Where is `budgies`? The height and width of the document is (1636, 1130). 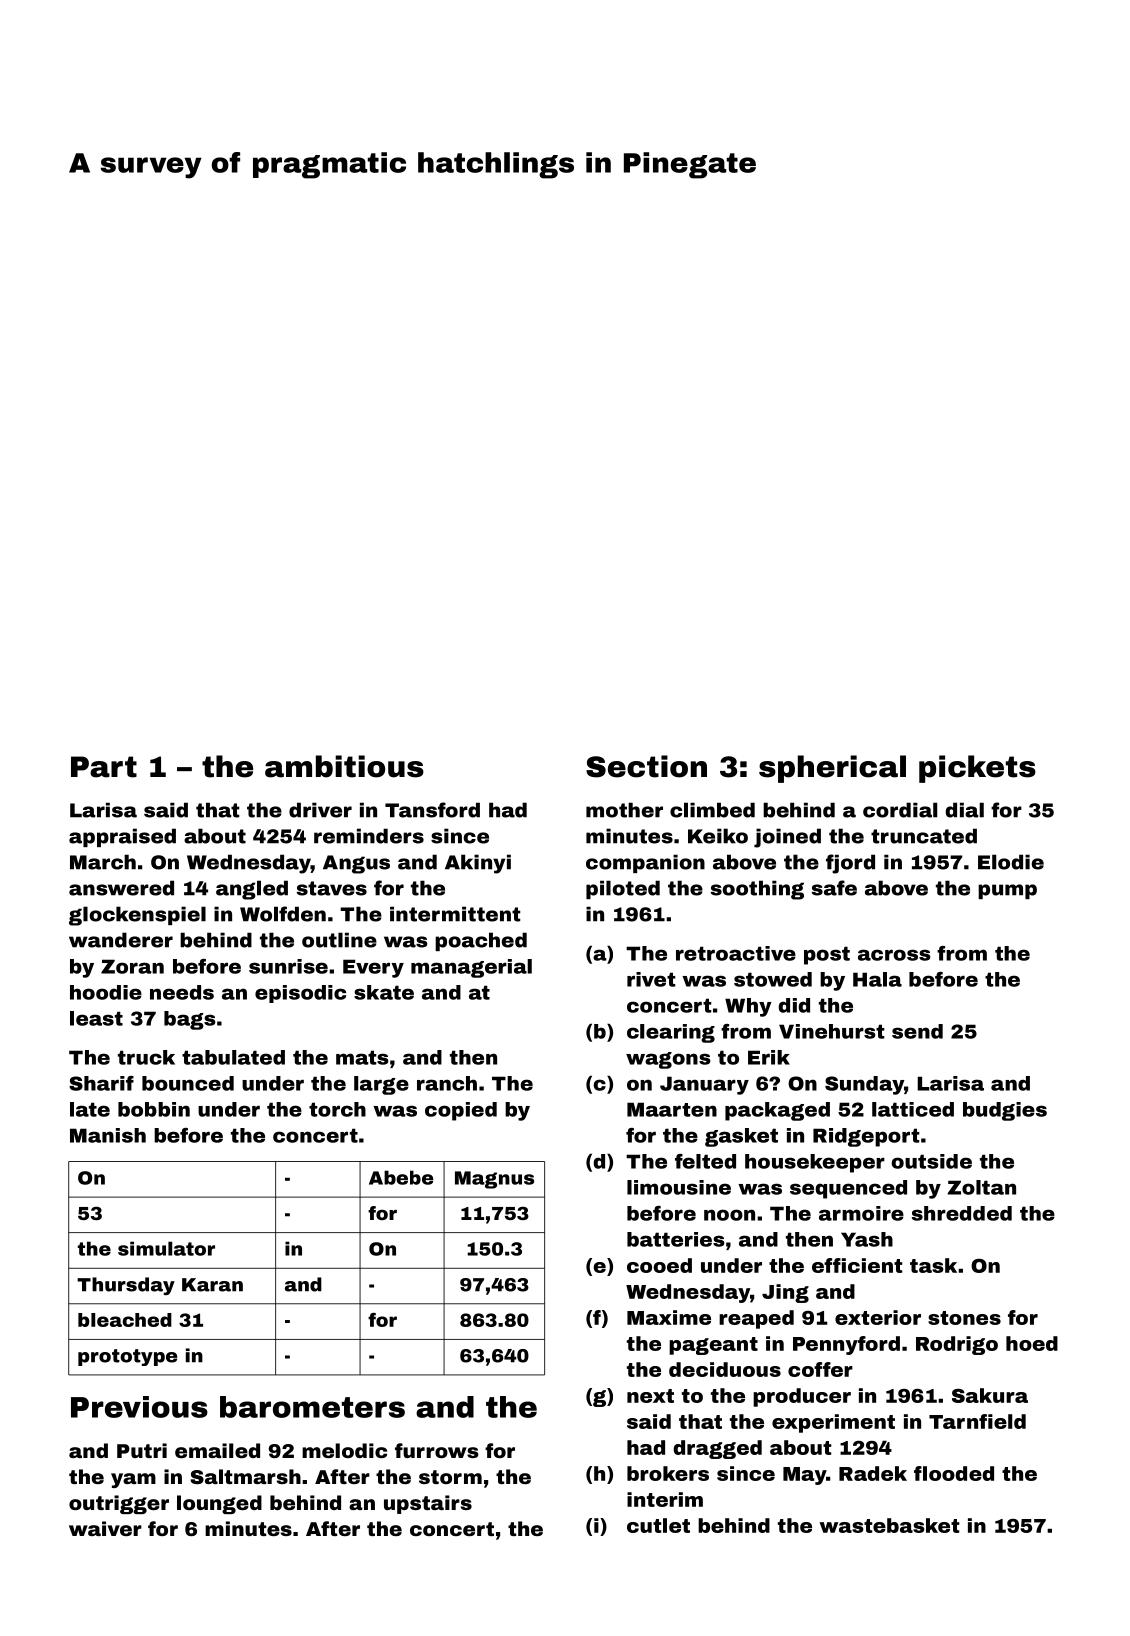
budgies is located at coordinates (1005, 1111).
